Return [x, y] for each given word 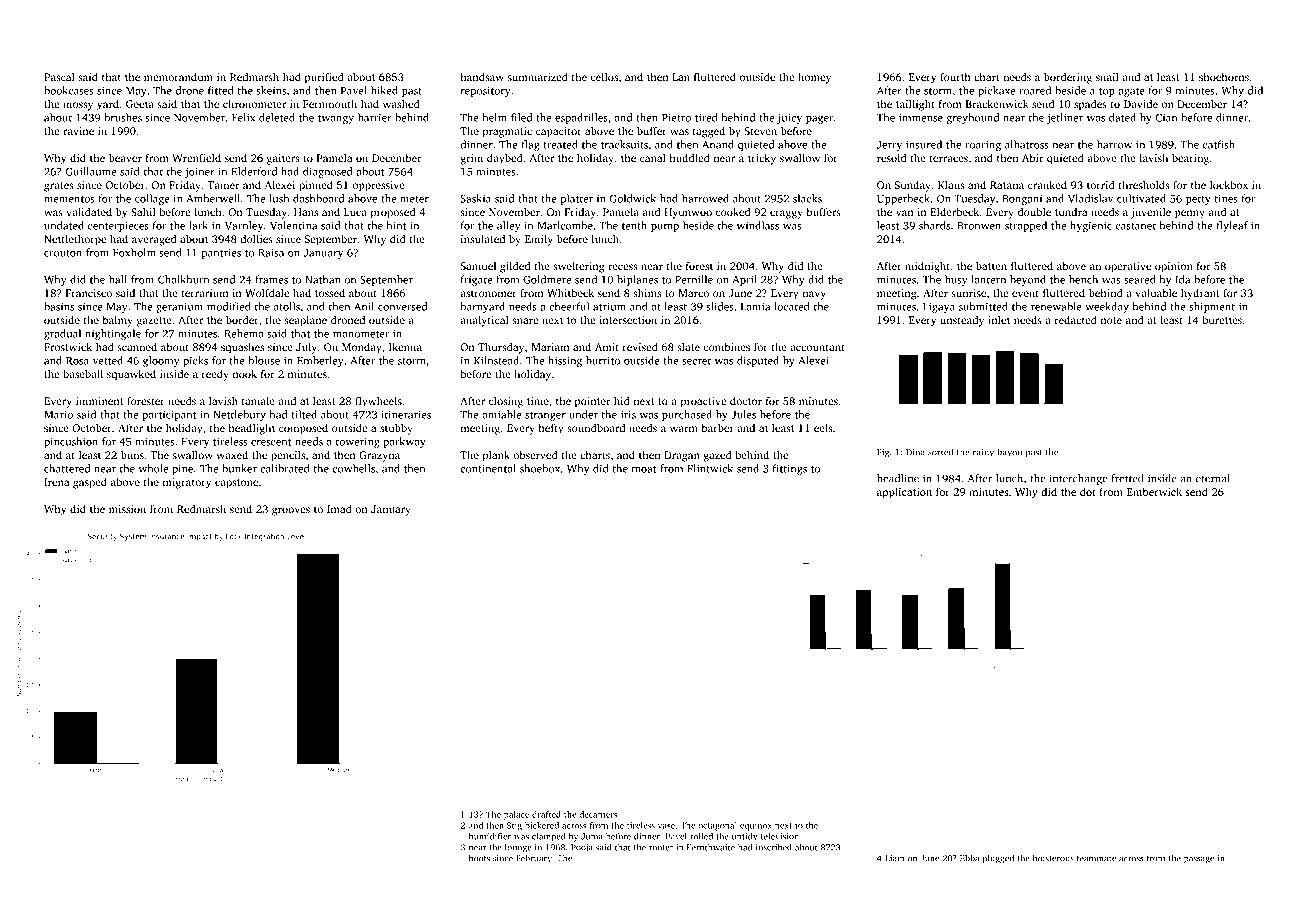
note [1111, 320]
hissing [565, 361]
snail [1107, 77]
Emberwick [1154, 491]
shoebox [540, 468]
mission [127, 509]
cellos [604, 77]
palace [516, 815]
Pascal [59, 77]
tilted [304, 414]
